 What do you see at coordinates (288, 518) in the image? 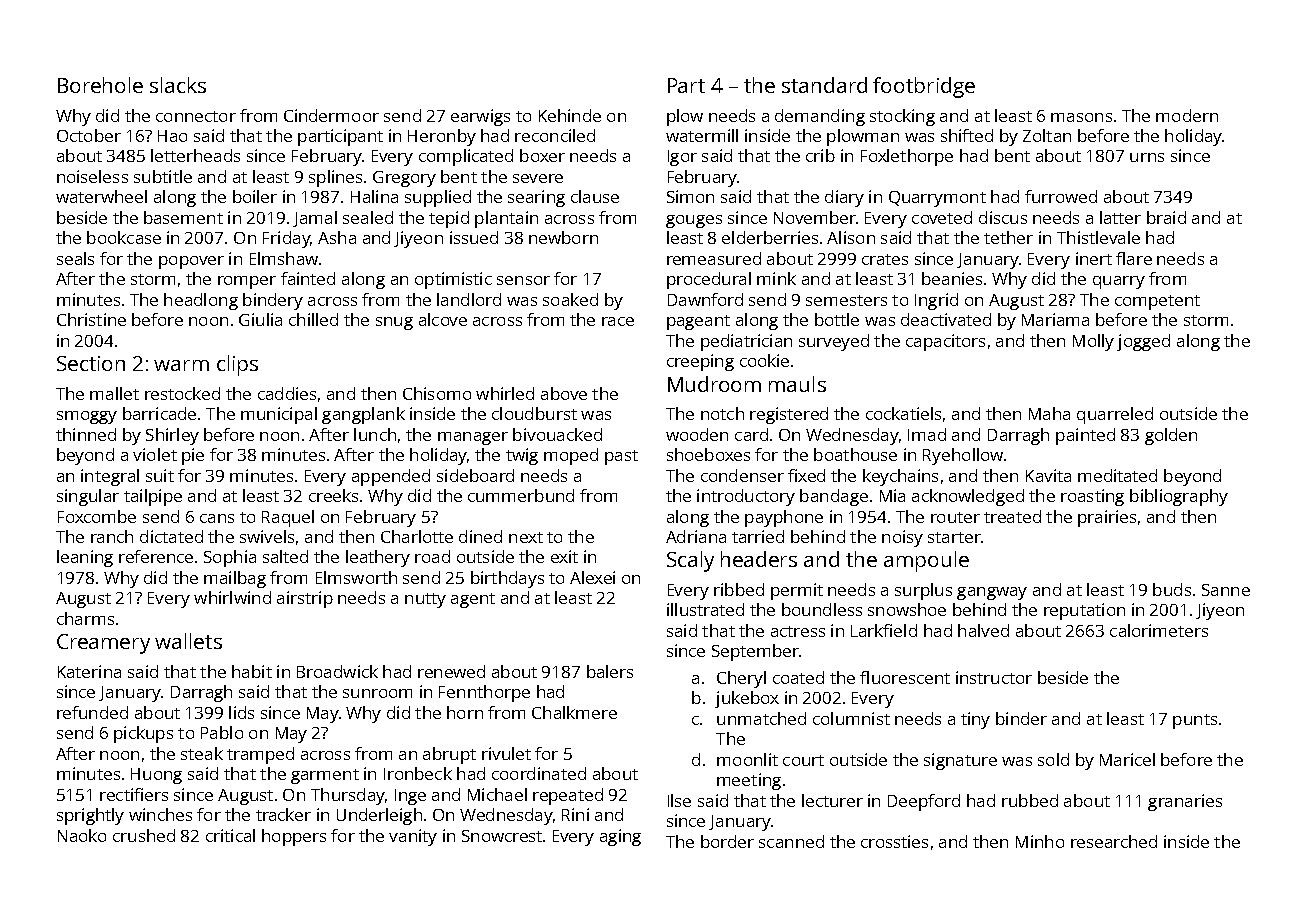
I see `Raquel` at bounding box center [288, 518].
